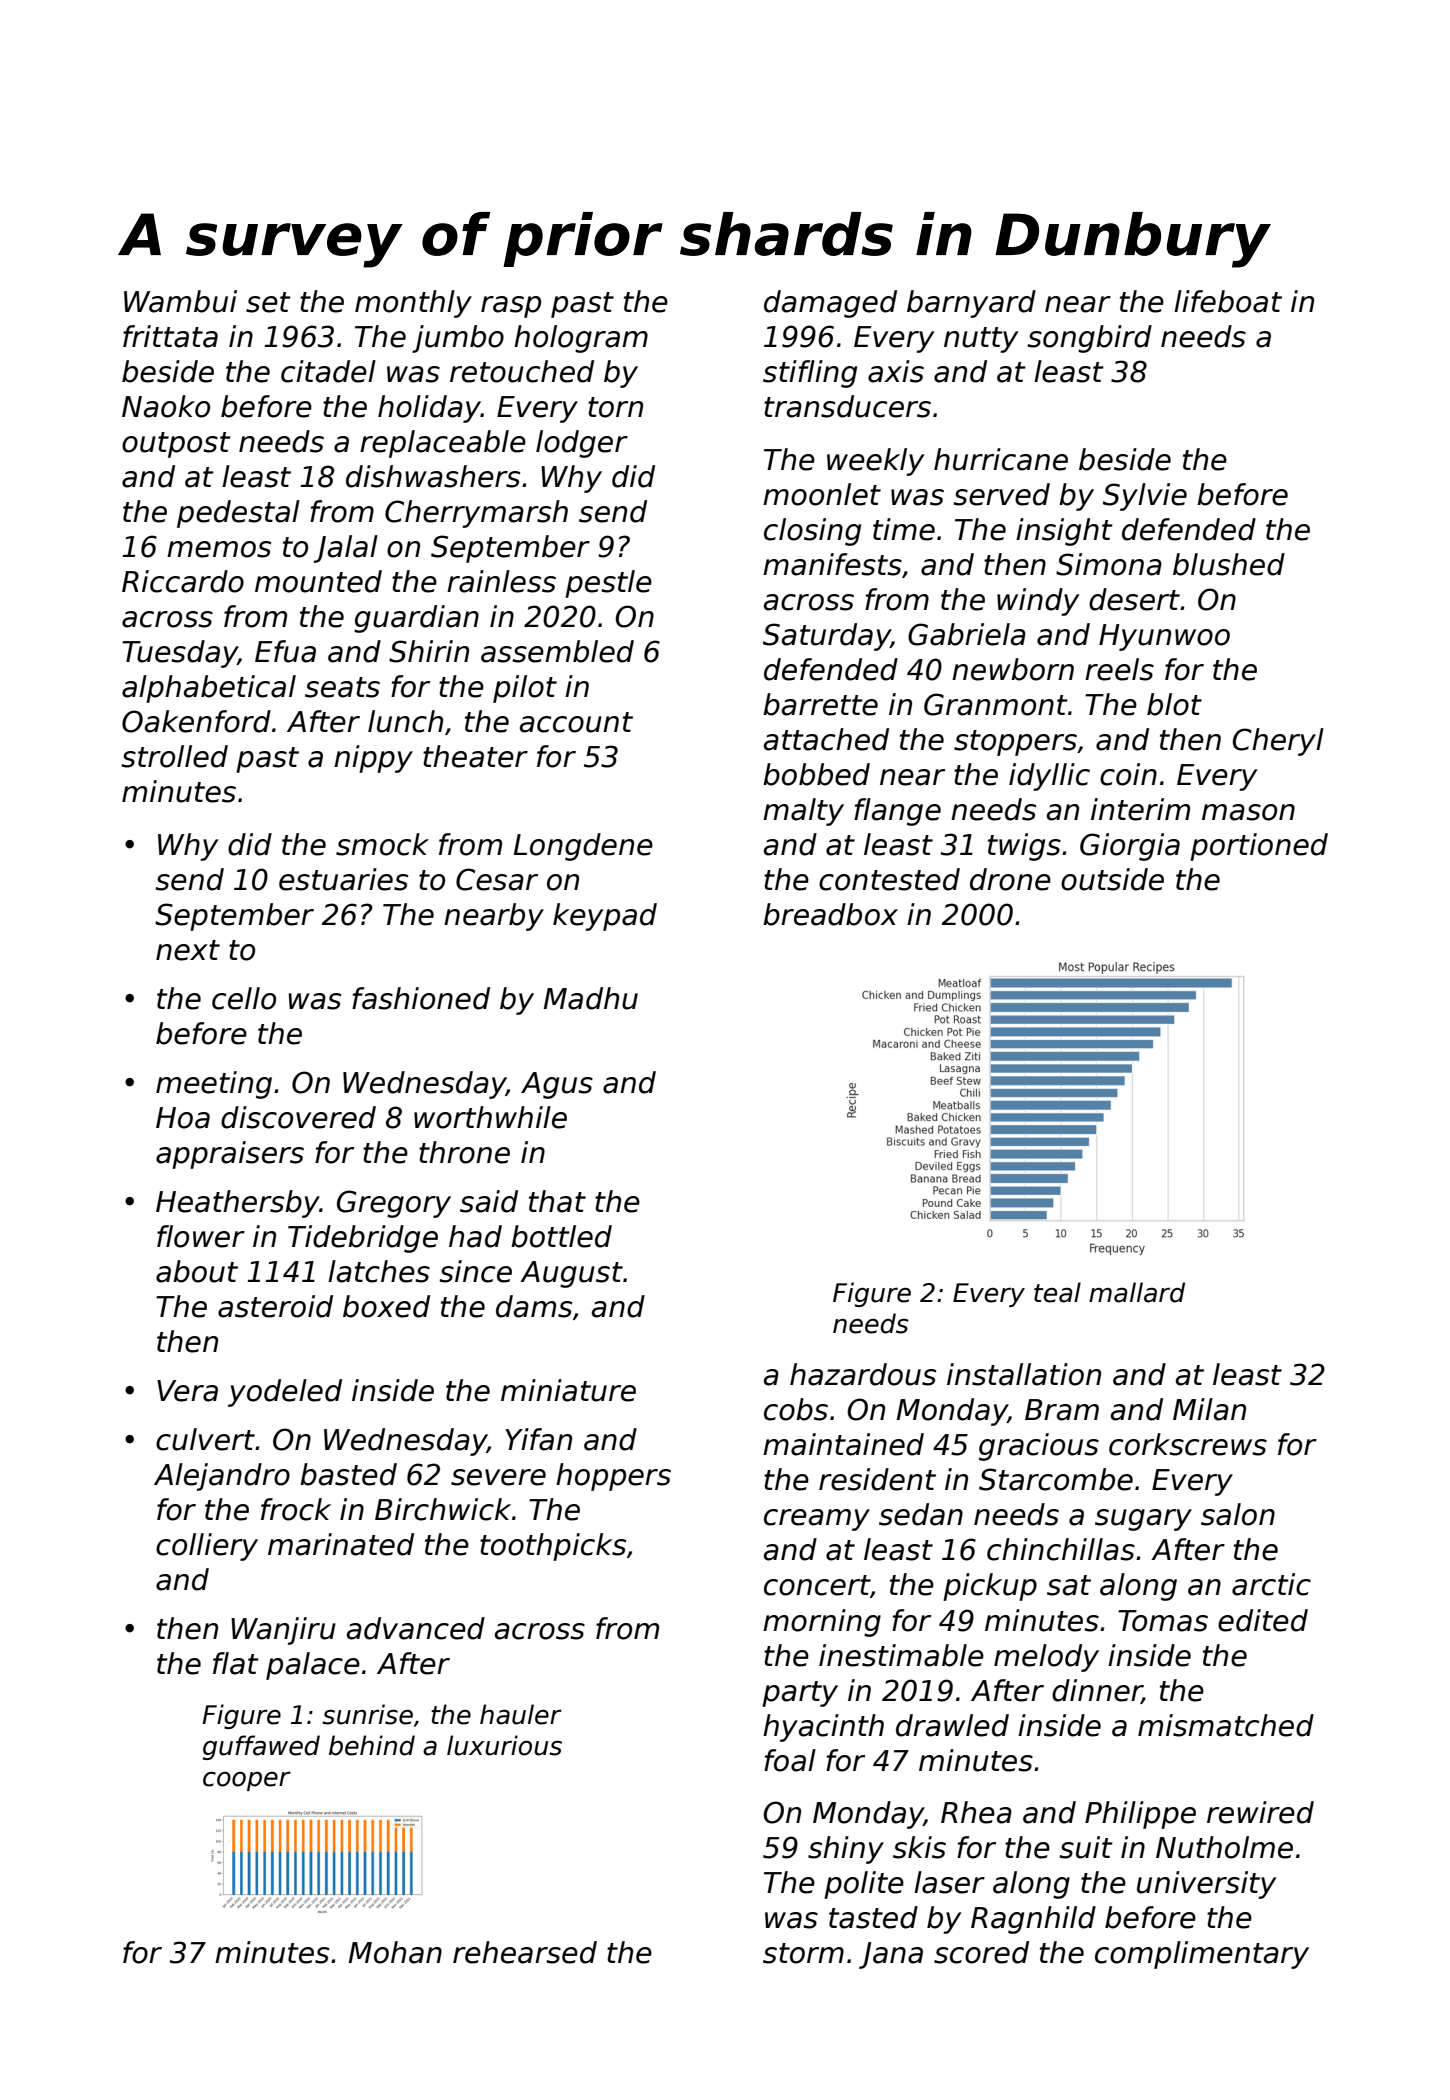  Describe the element at coordinates (1145, 497) in the document. I see `Sylvie` at that location.
